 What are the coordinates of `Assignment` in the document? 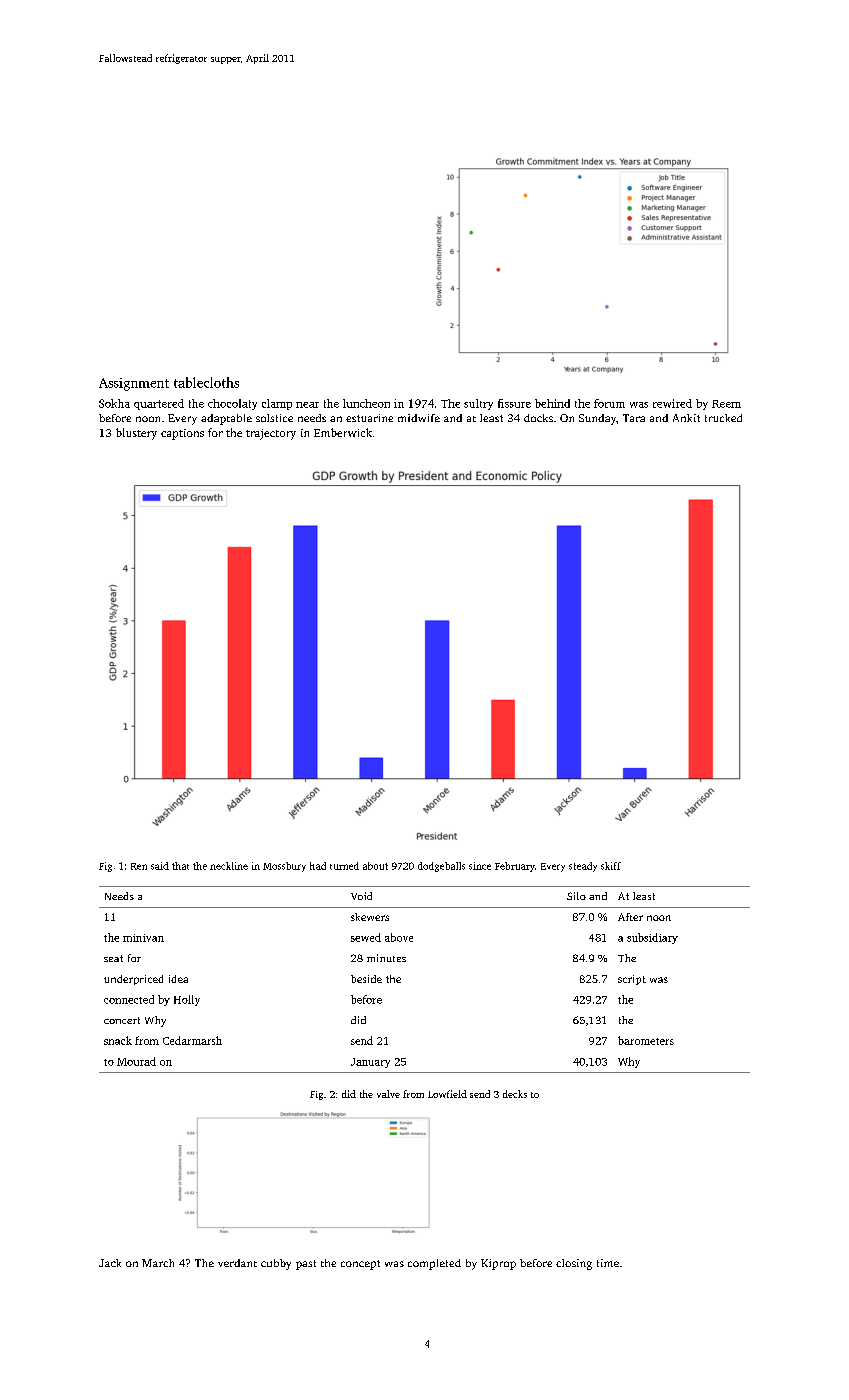 It's located at (134, 384).
